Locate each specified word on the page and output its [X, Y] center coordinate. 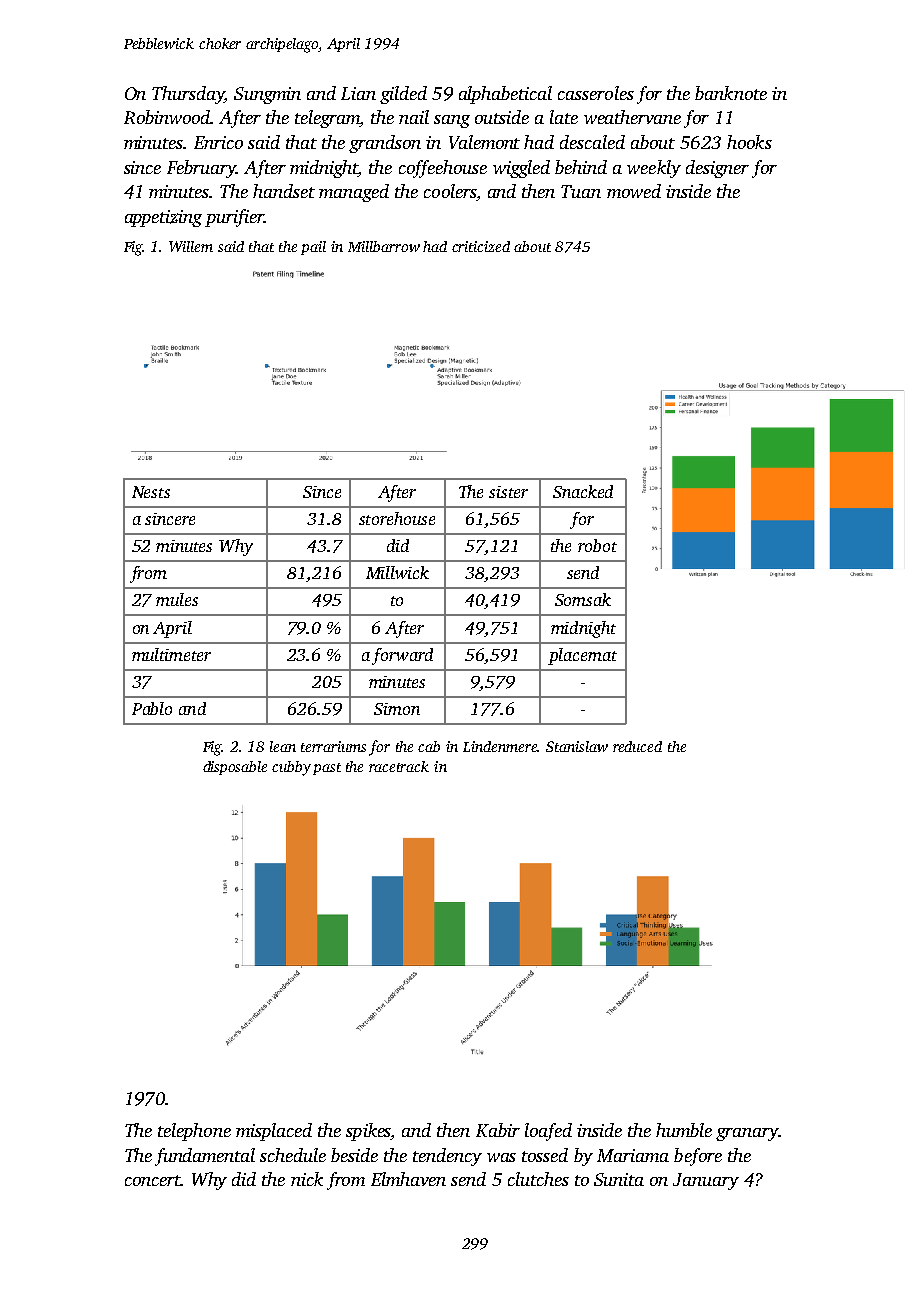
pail [313, 248]
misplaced [274, 1132]
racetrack [399, 766]
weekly [654, 169]
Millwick [397, 572]
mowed [634, 191]
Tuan [581, 191]
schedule [293, 1155]
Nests [151, 492]
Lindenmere [500, 746]
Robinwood [167, 117]
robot [597, 545]
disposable [235, 768]
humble [684, 1130]
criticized [481, 246]
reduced [637, 746]
